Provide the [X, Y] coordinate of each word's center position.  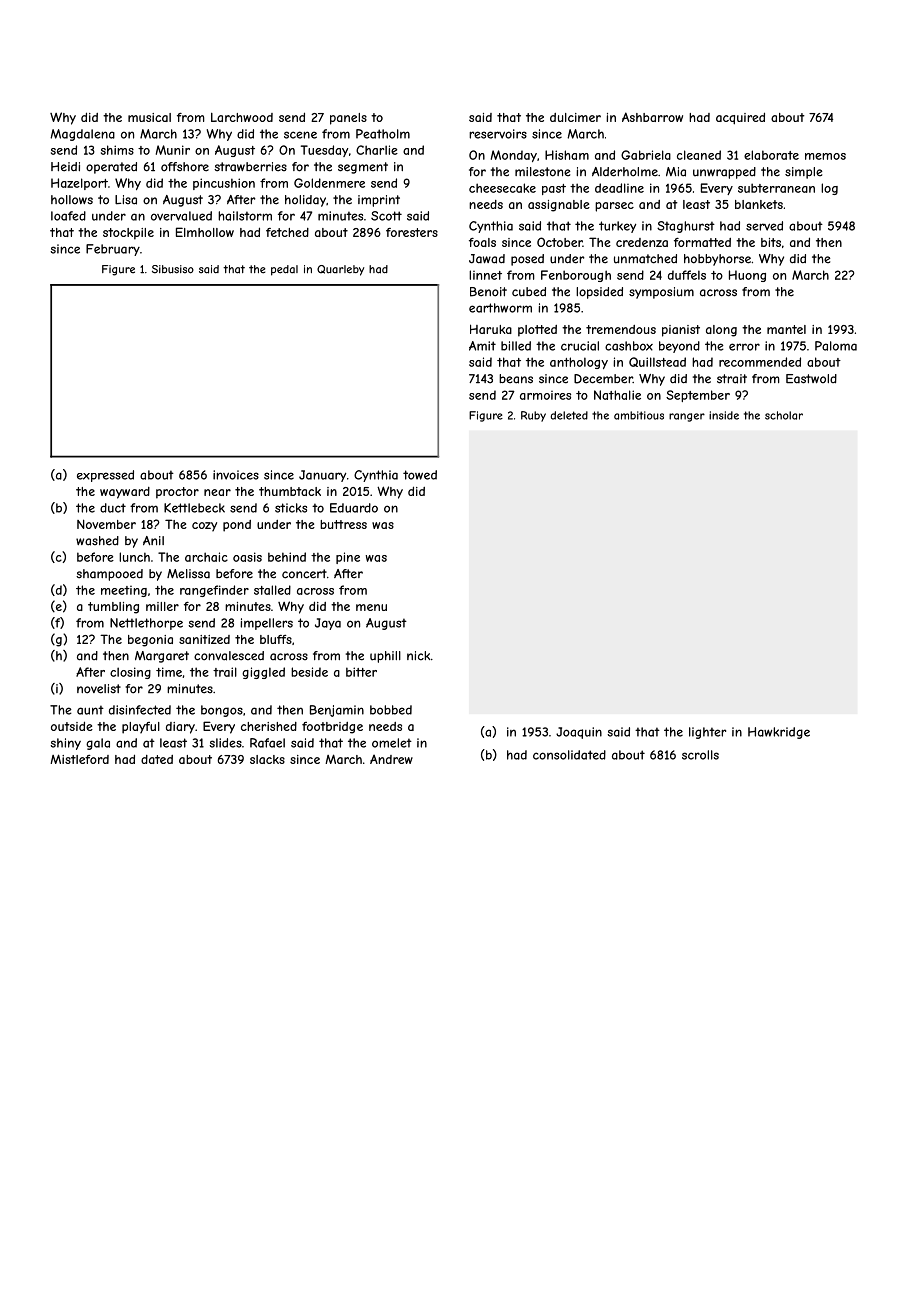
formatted [702, 242]
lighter [707, 733]
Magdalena [82, 135]
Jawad [487, 259]
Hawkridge [779, 733]
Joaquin [579, 733]
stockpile [128, 234]
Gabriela [646, 155]
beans [516, 379]
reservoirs [498, 134]
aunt [90, 710]
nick [419, 656]
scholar [784, 415]
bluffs [276, 639]
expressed [105, 476]
